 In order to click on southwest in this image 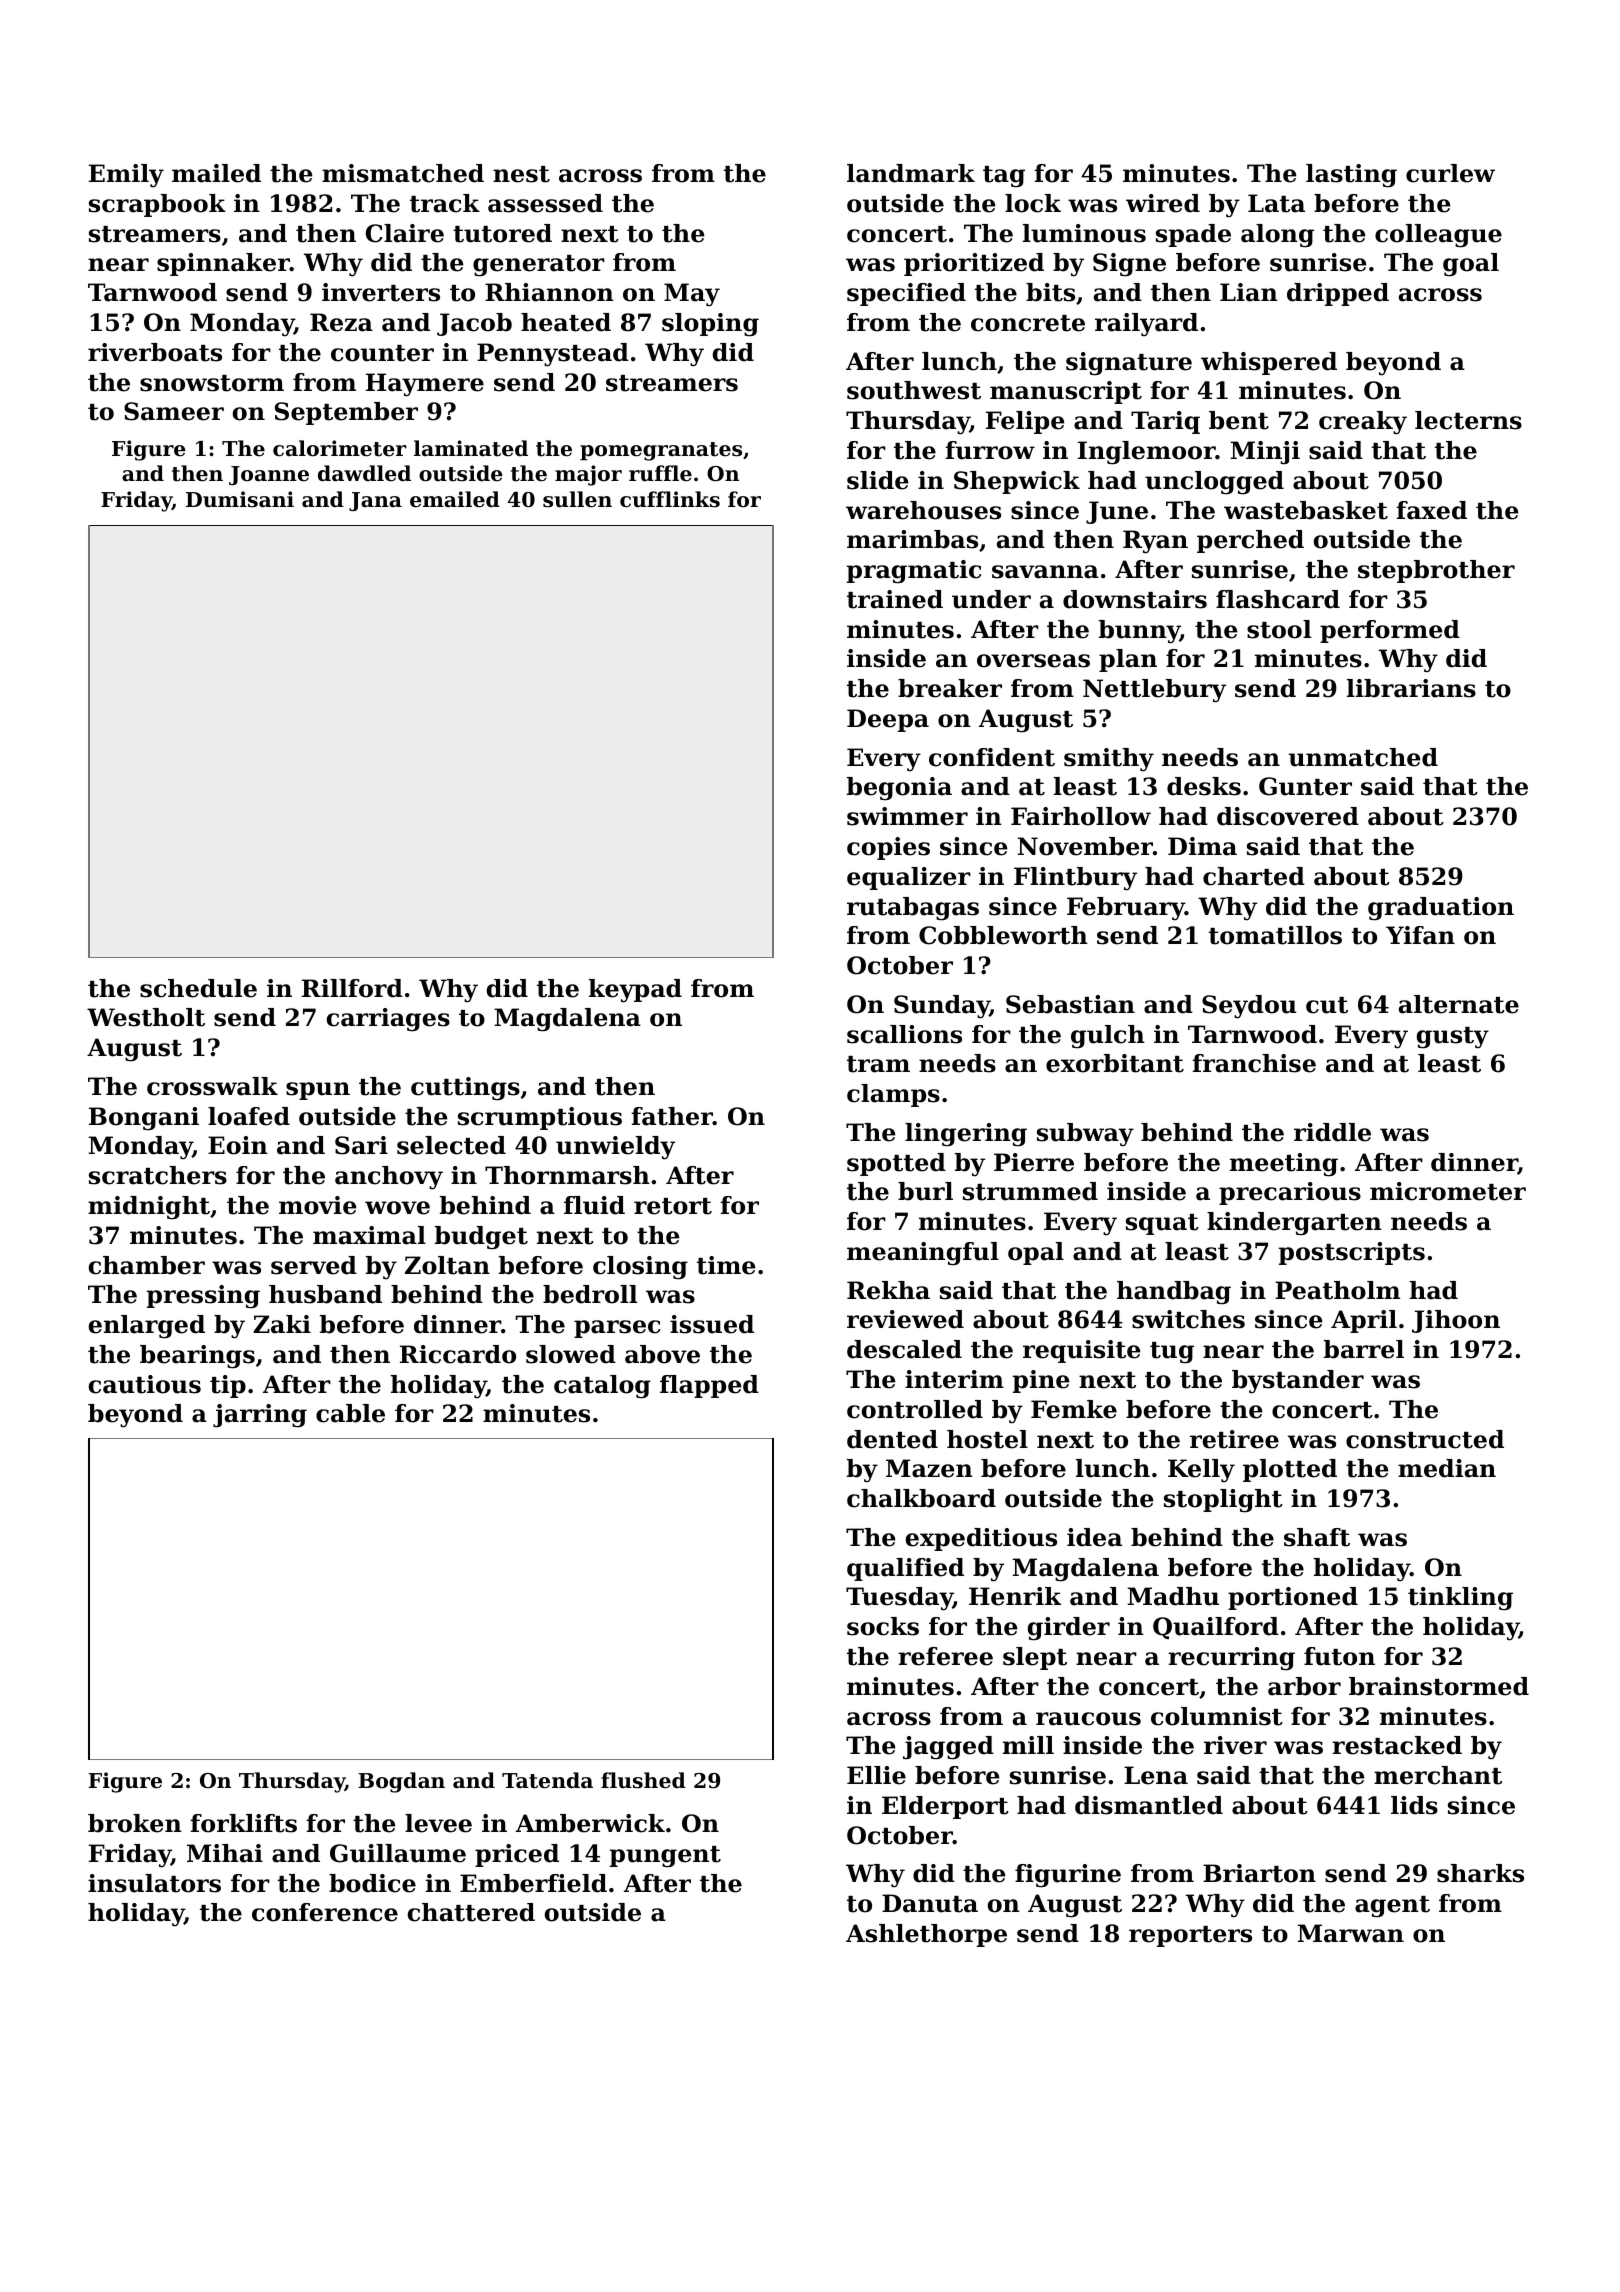, I will do `click(914, 390)`.
